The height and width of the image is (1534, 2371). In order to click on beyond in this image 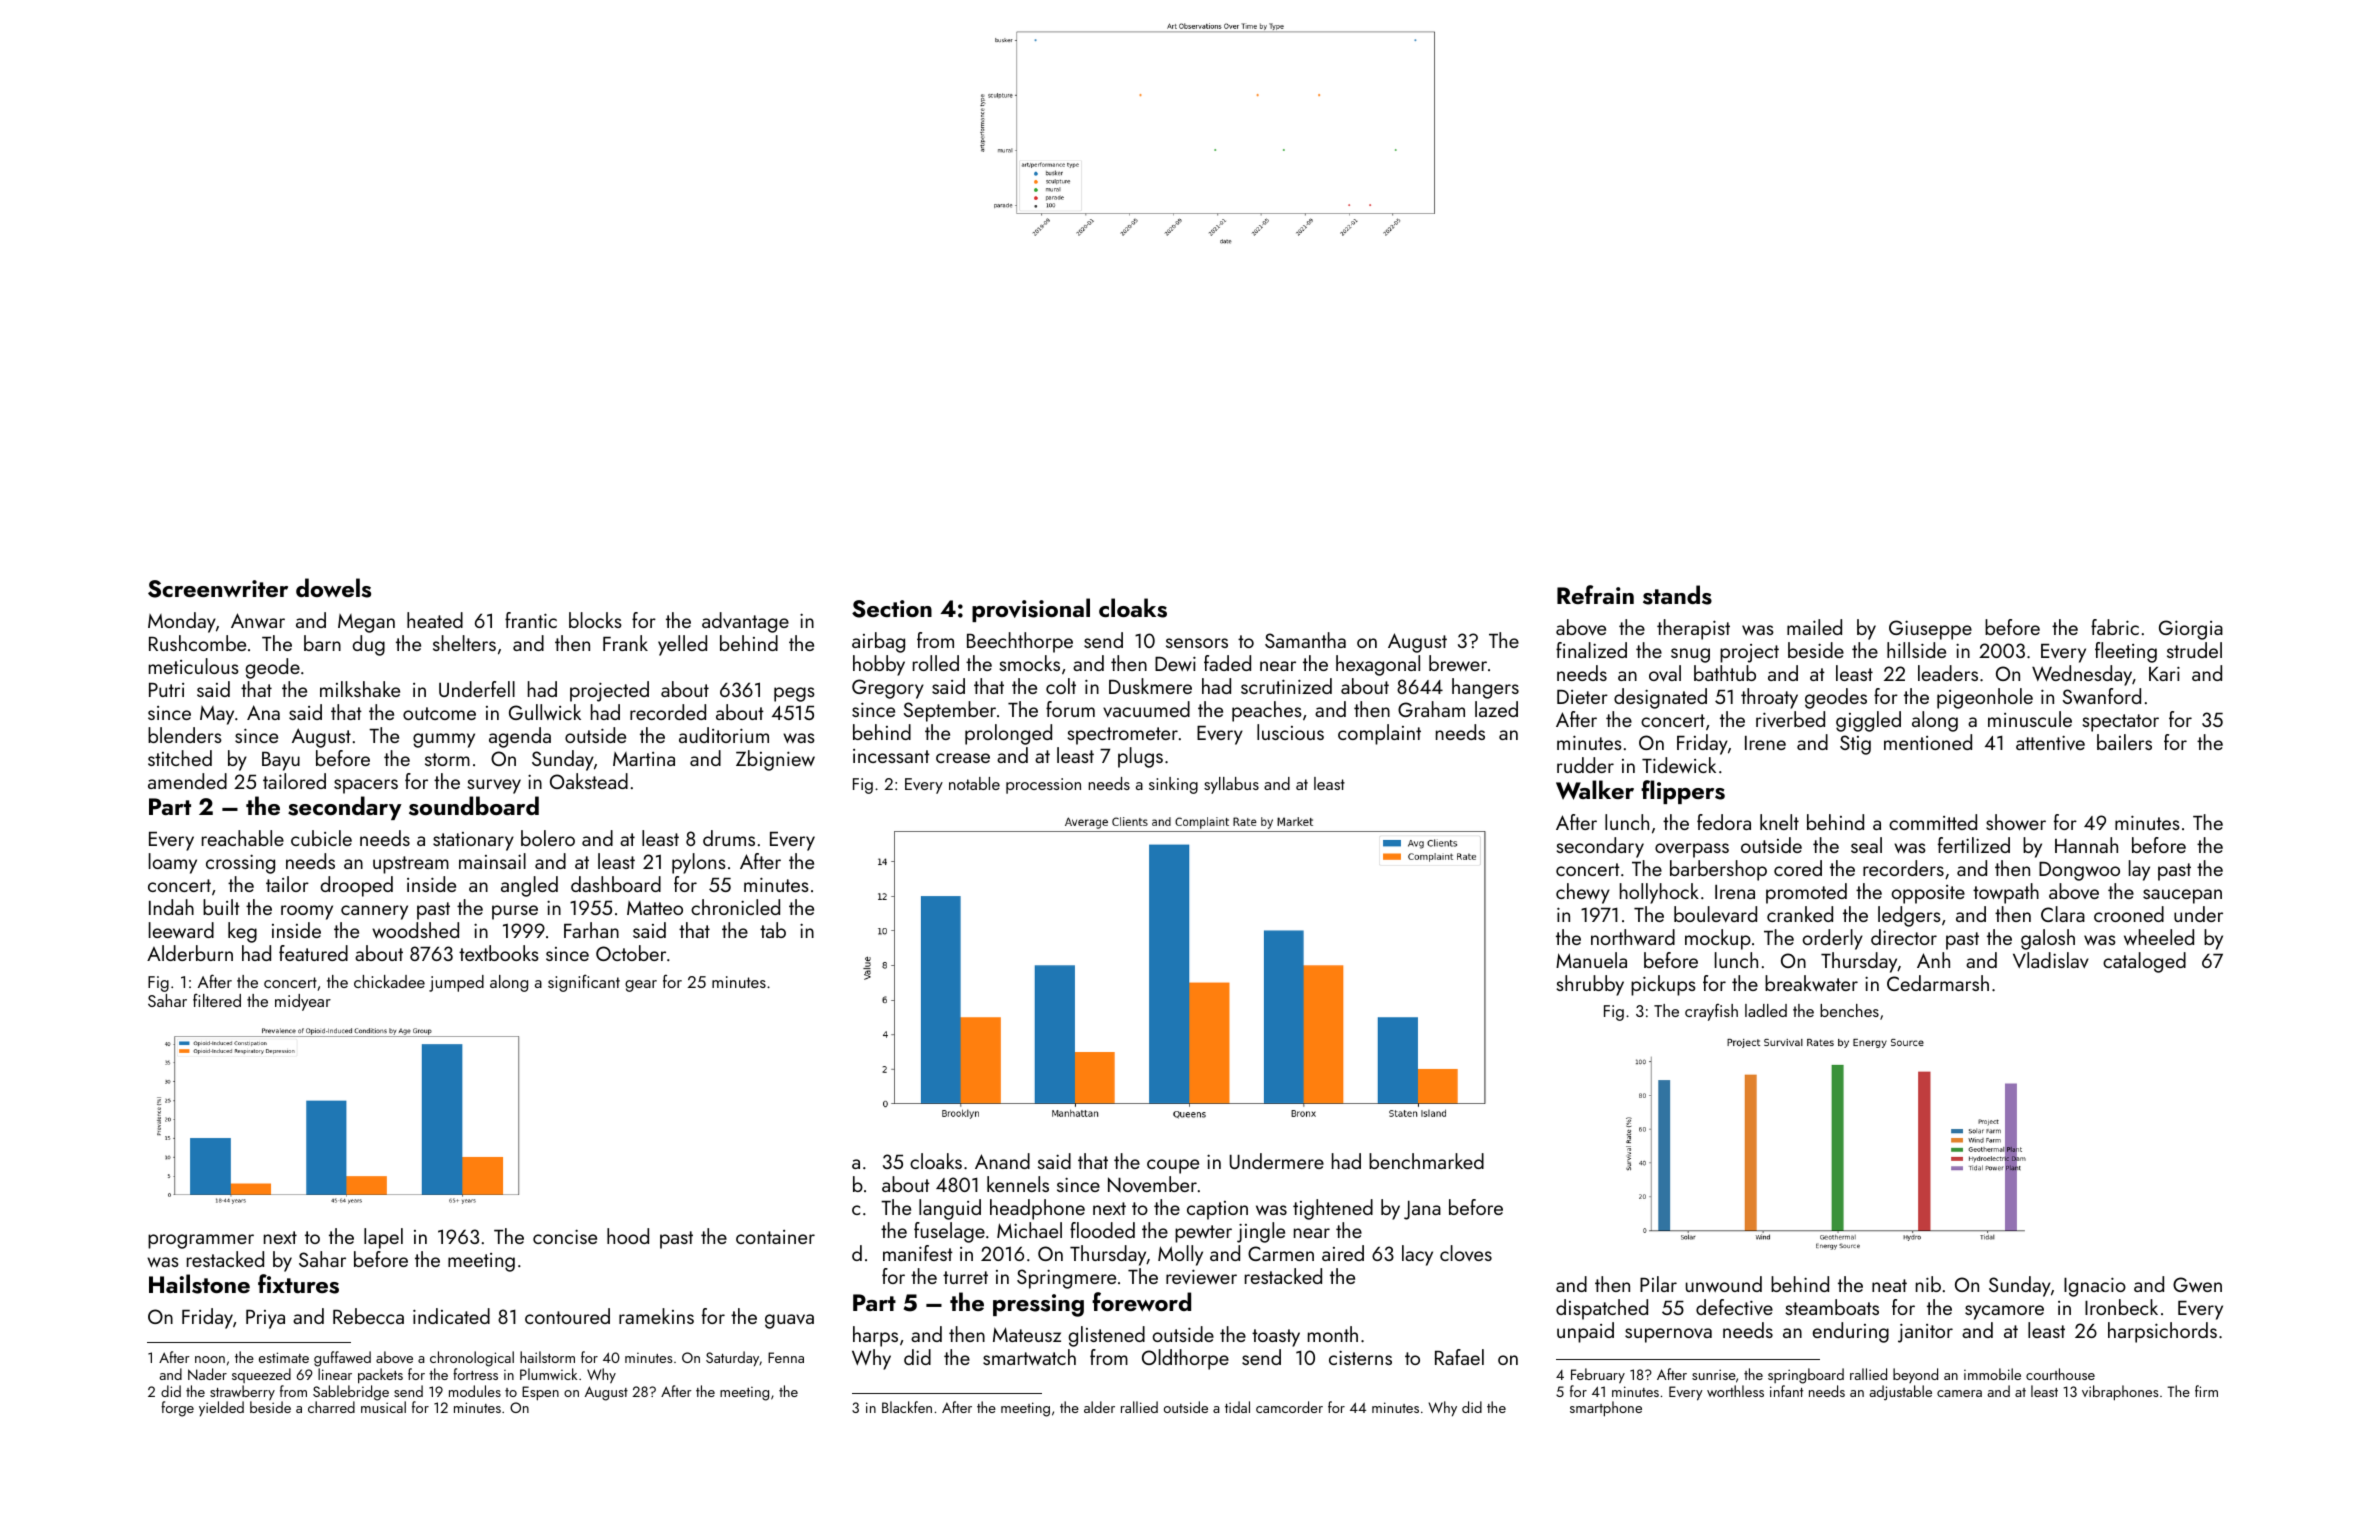, I will do `click(1915, 1375)`.
